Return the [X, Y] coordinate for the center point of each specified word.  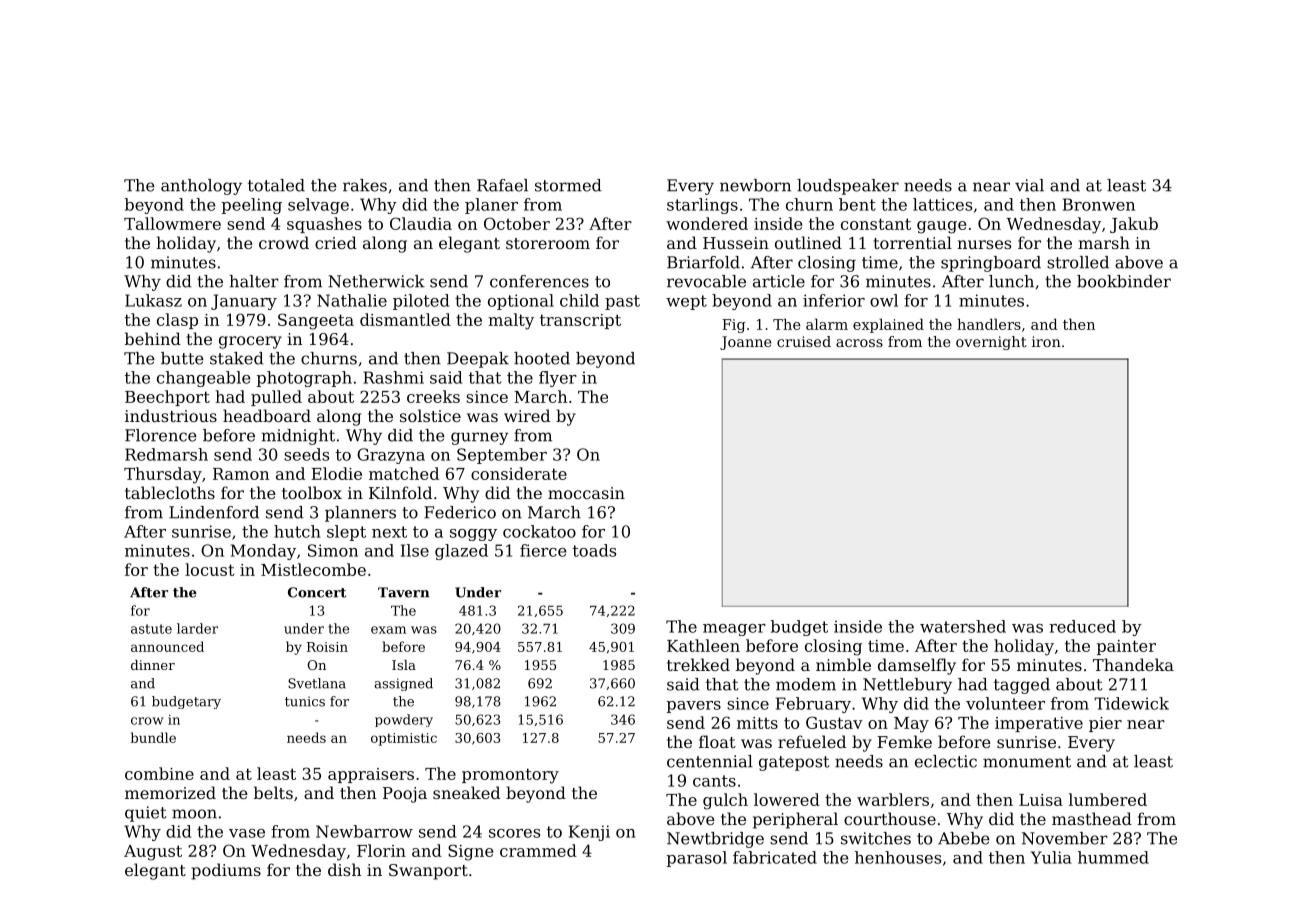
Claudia [421, 223]
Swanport [428, 872]
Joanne [745, 343]
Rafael [502, 185]
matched [404, 473]
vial [1029, 185]
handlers [989, 324]
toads [594, 550]
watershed [963, 626]
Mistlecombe [313, 569]
